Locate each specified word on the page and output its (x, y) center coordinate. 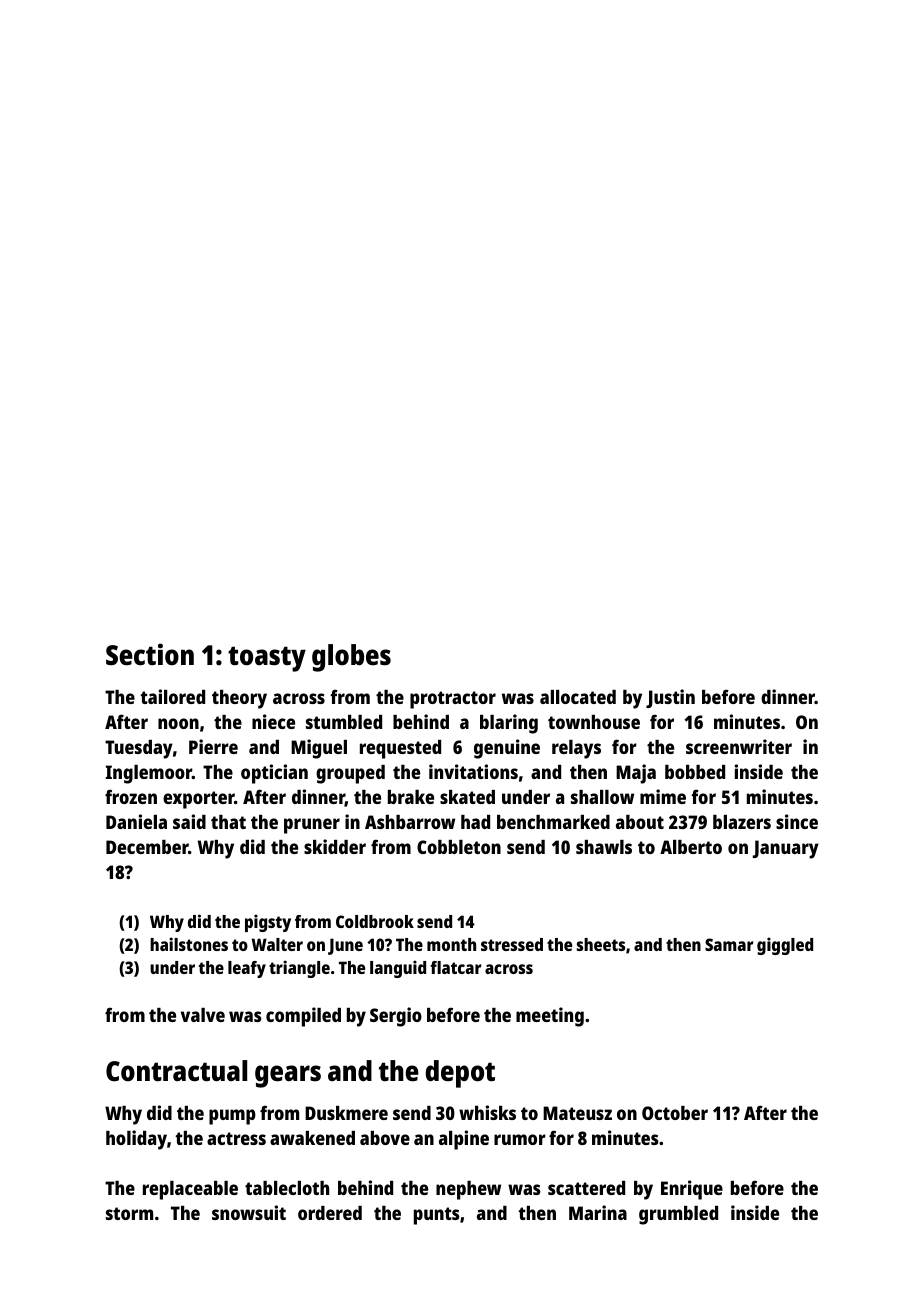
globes (351, 658)
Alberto (691, 847)
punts (437, 1216)
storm (129, 1213)
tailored (172, 696)
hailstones (189, 944)
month (451, 944)
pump (232, 1117)
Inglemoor (149, 774)
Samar (729, 944)
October (675, 1113)
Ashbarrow (410, 822)
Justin (670, 698)
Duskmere (346, 1113)
